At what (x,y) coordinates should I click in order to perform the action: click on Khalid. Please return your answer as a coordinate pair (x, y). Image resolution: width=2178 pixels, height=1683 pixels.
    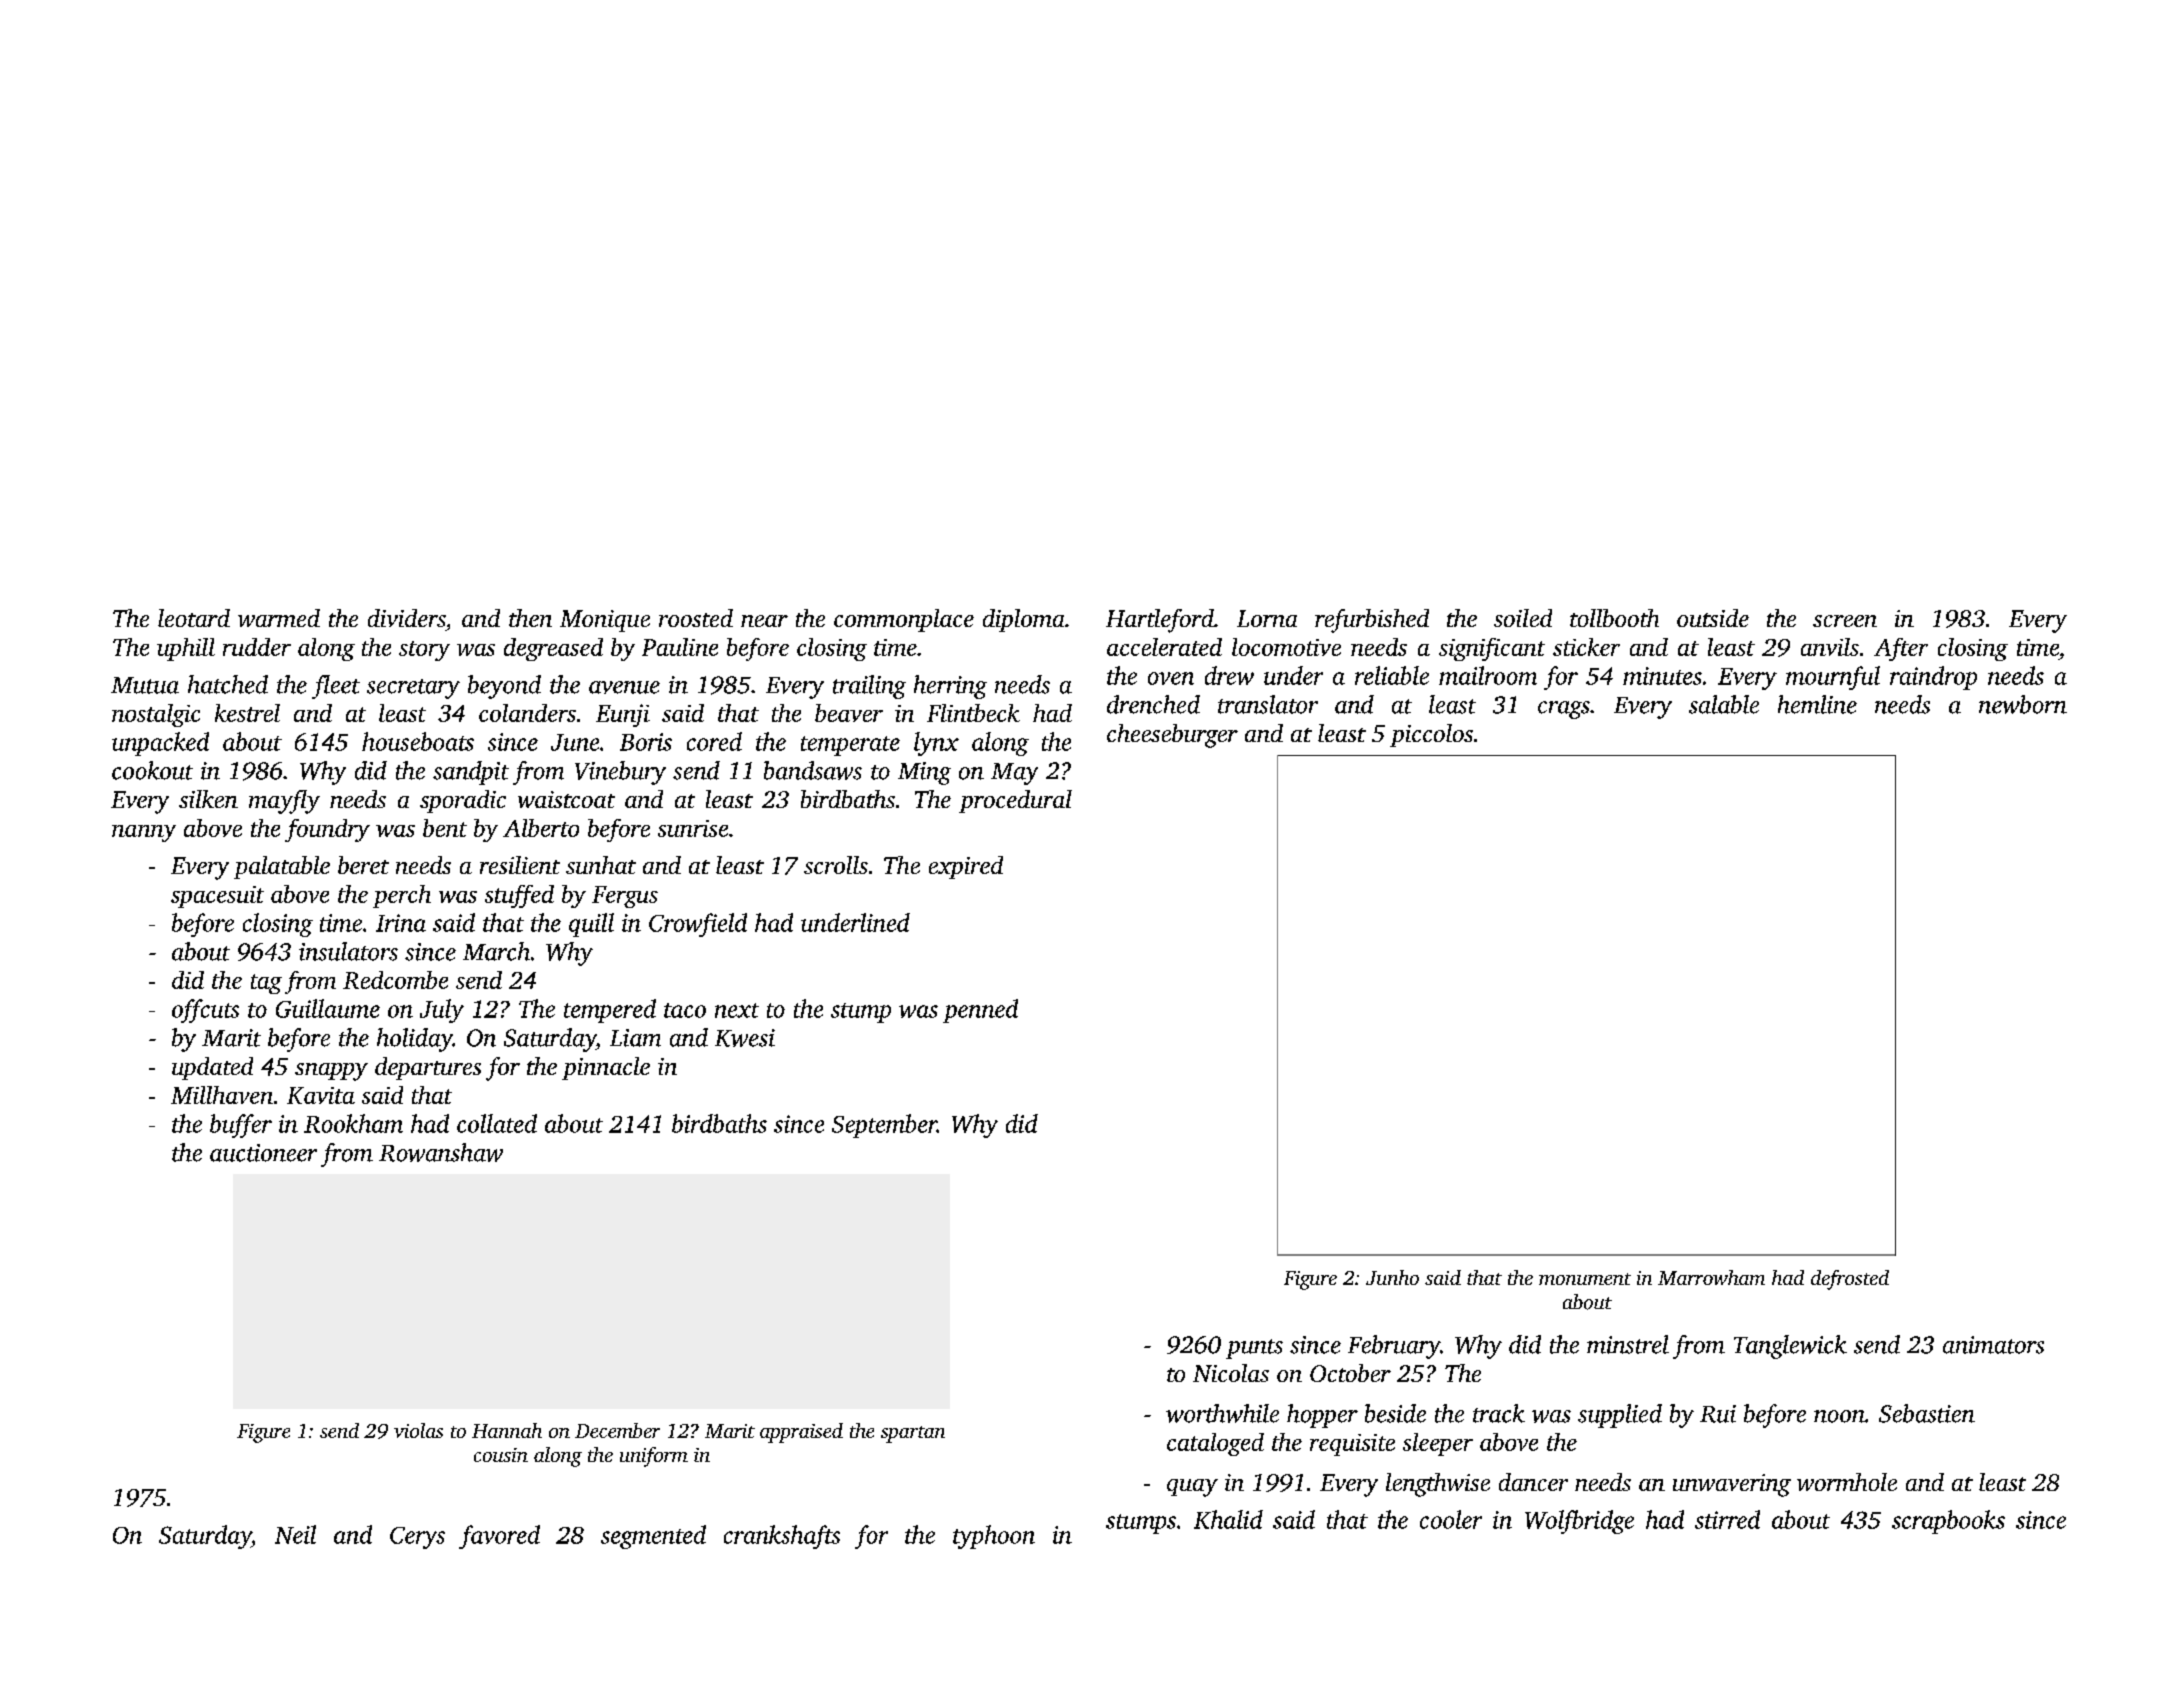
    Looking at the image, I should click on (1228, 1519).
